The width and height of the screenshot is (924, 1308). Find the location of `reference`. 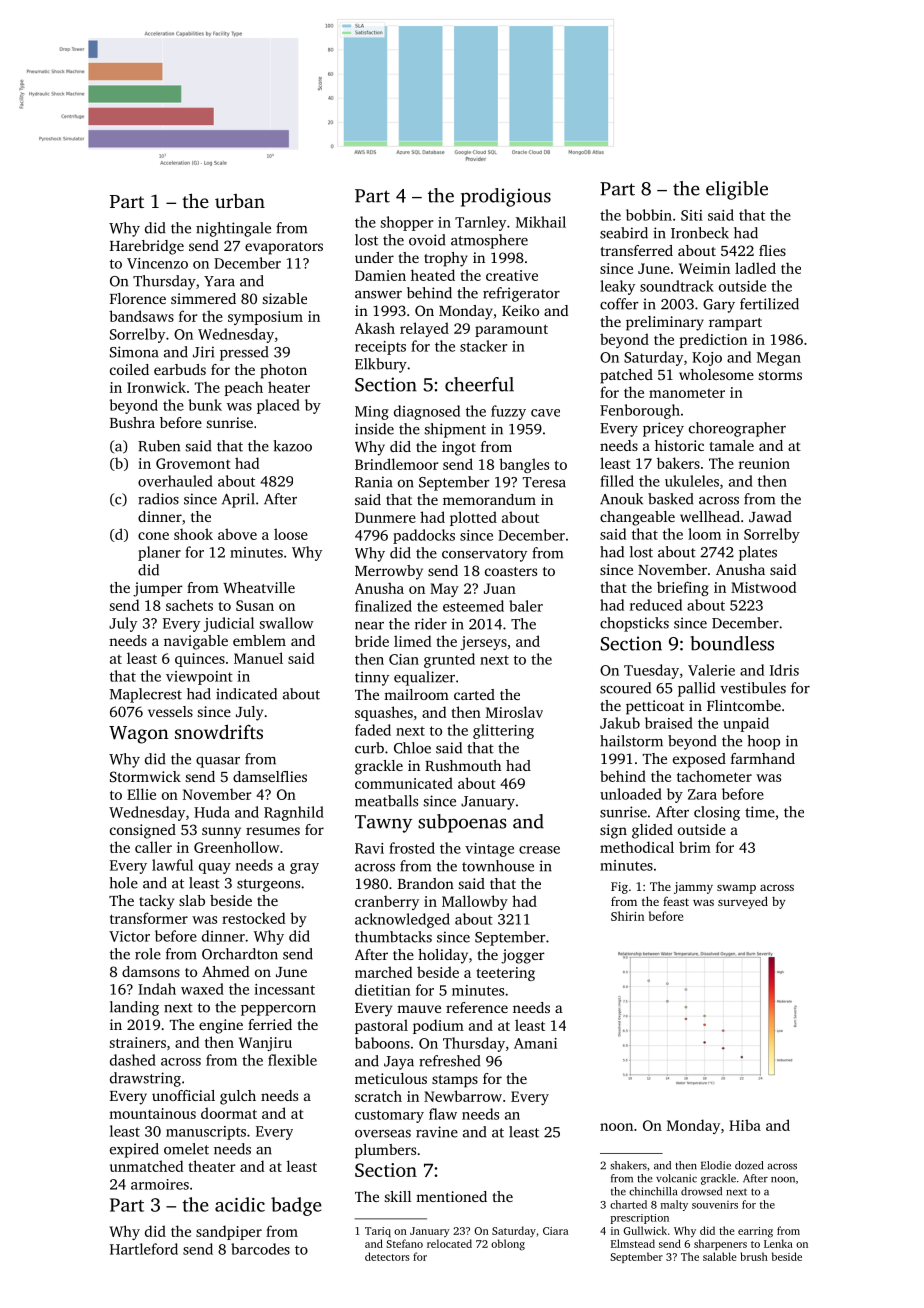

reference is located at coordinates (477, 1007).
